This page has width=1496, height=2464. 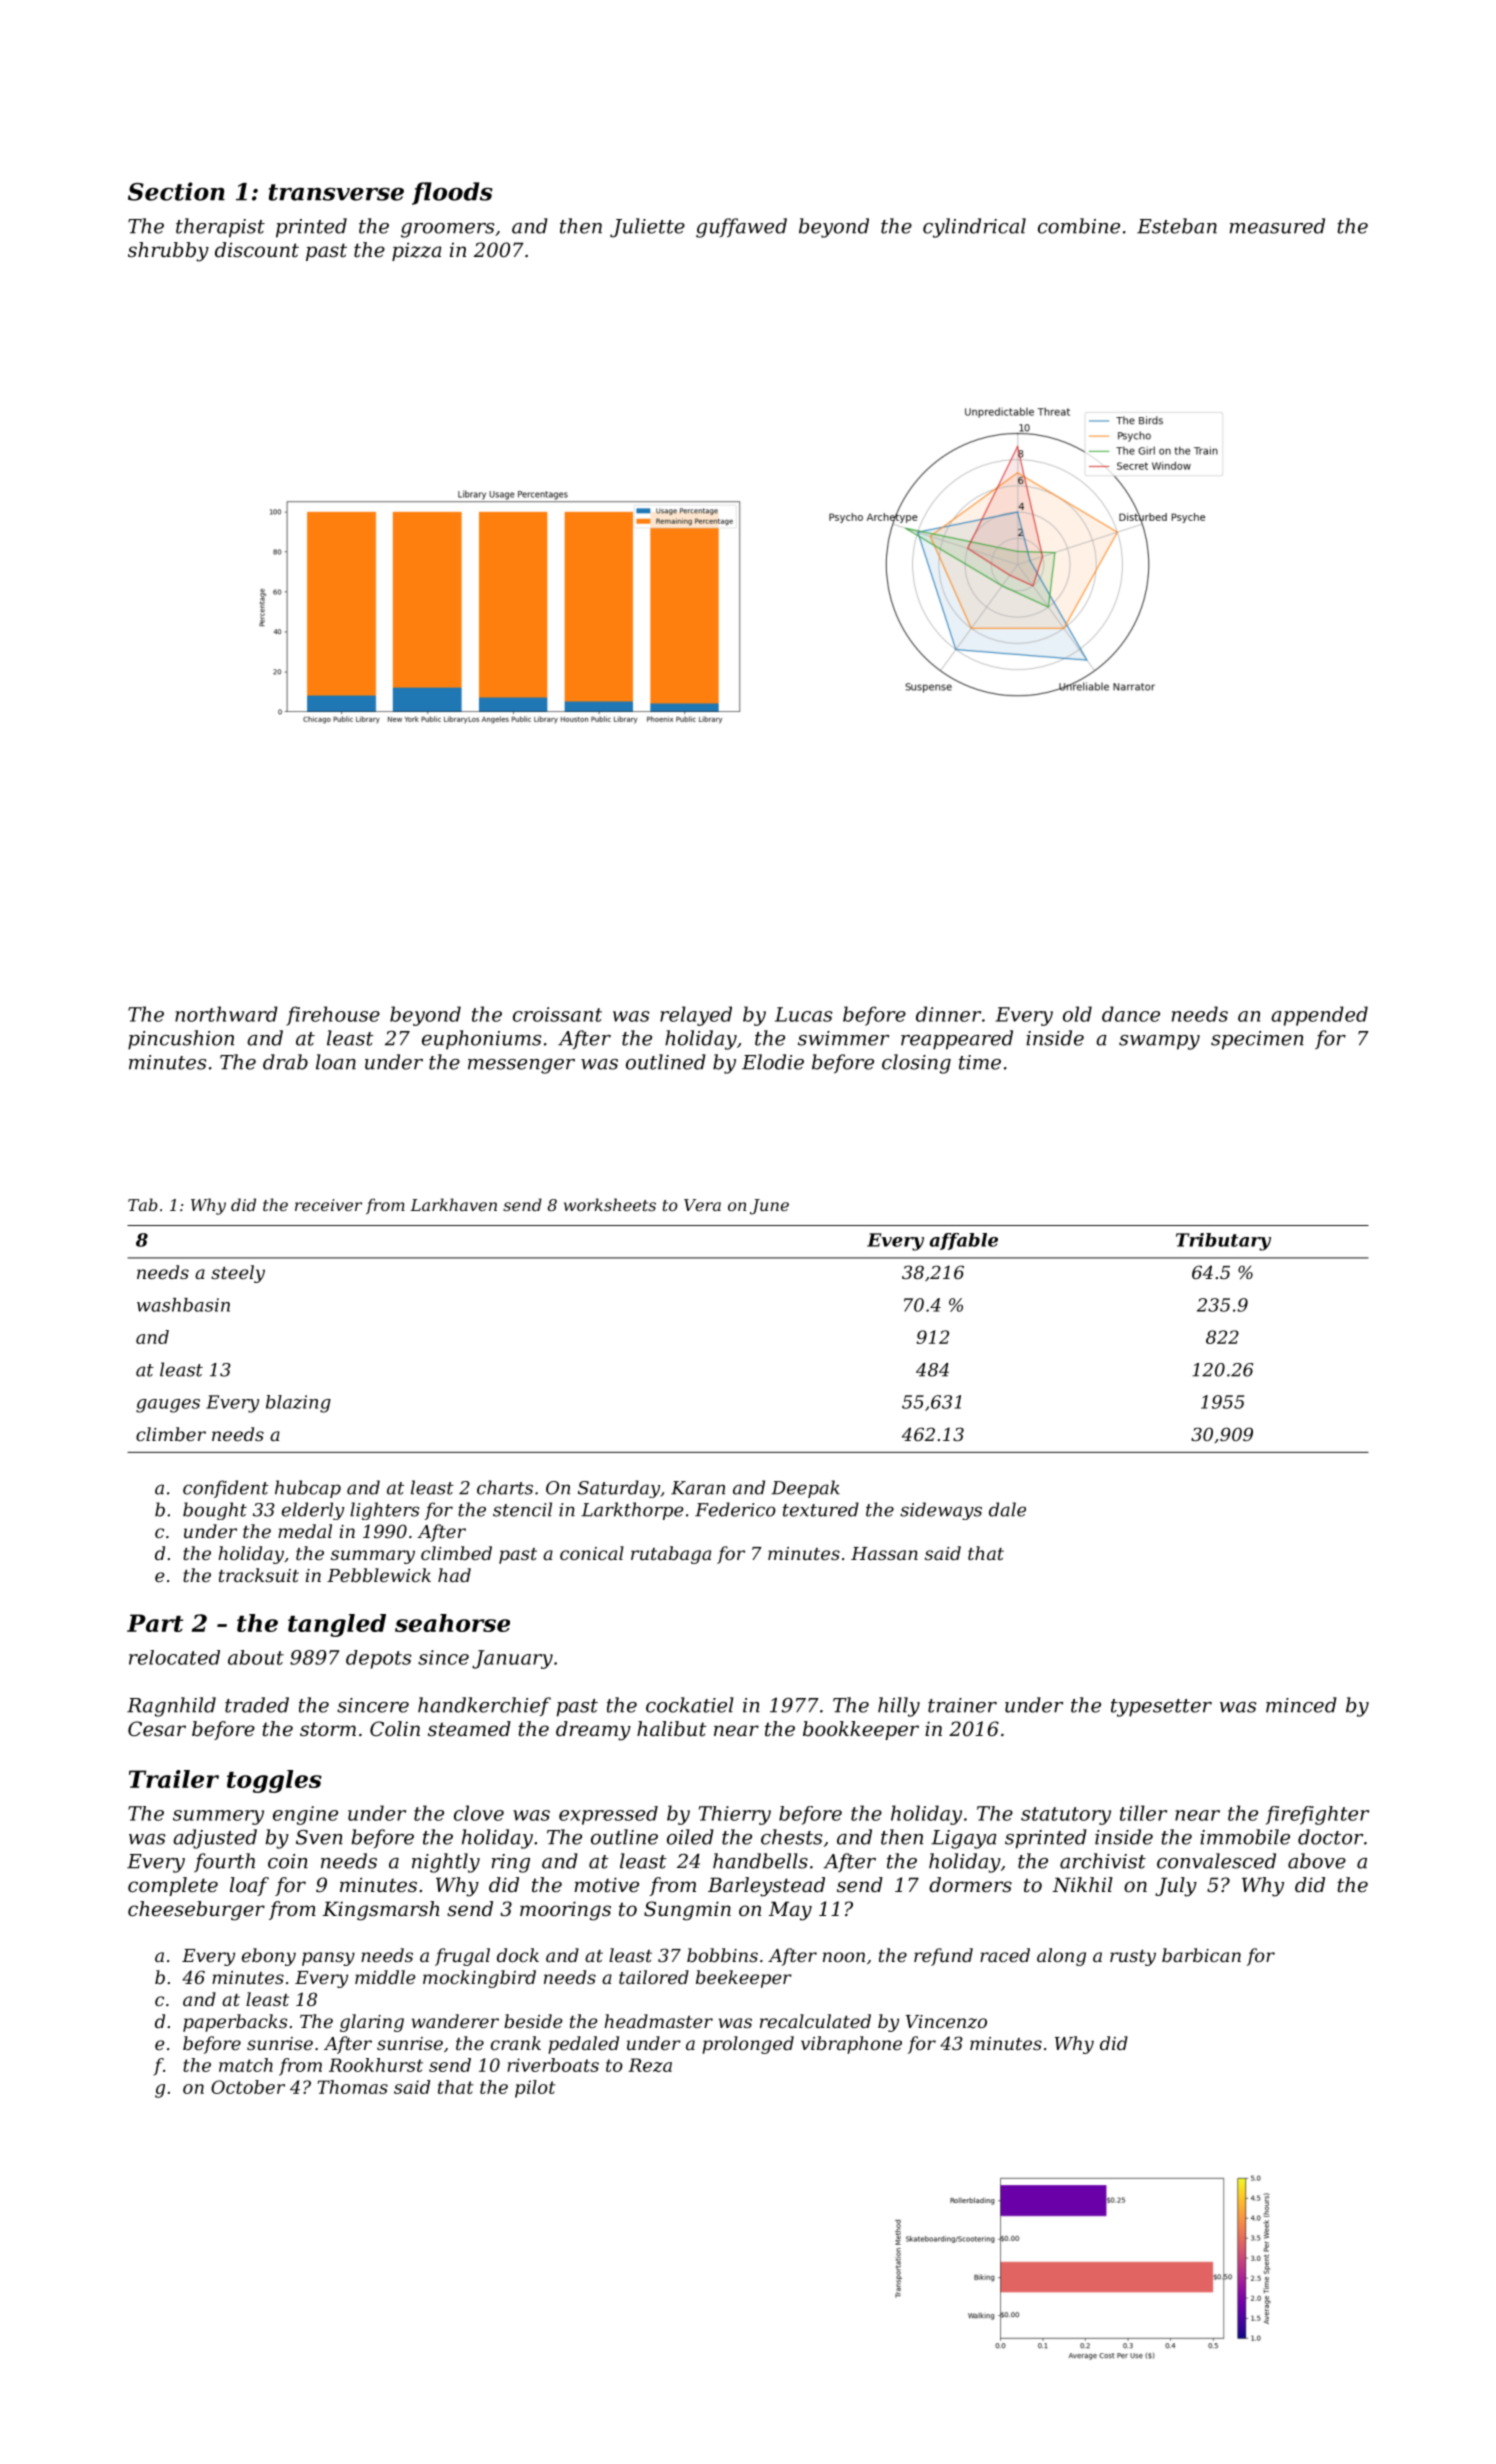 What do you see at coordinates (522, 1509) in the page?
I see `stencil` at bounding box center [522, 1509].
